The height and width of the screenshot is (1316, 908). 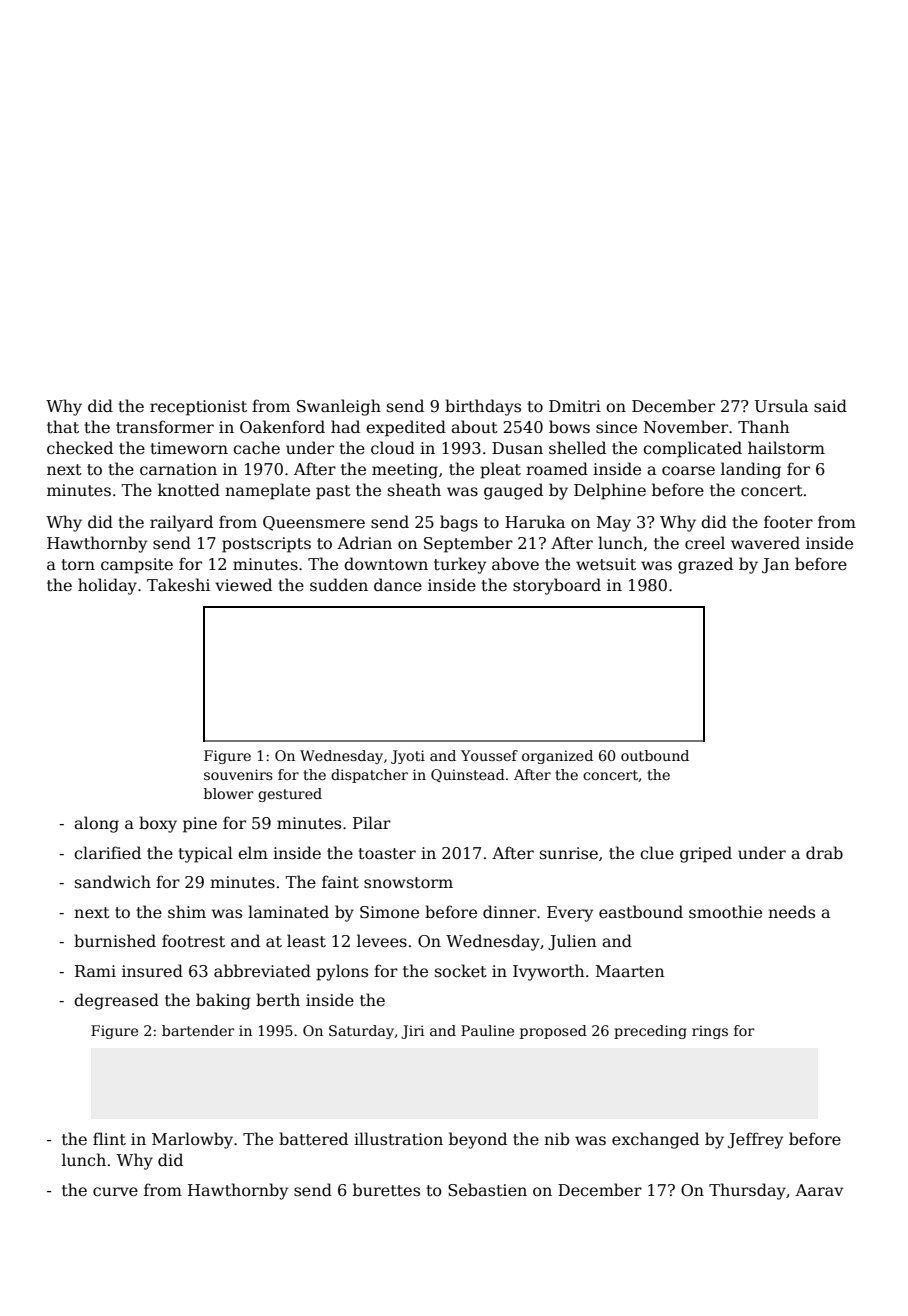 What do you see at coordinates (515, 563) in the screenshot?
I see `above` at bounding box center [515, 563].
